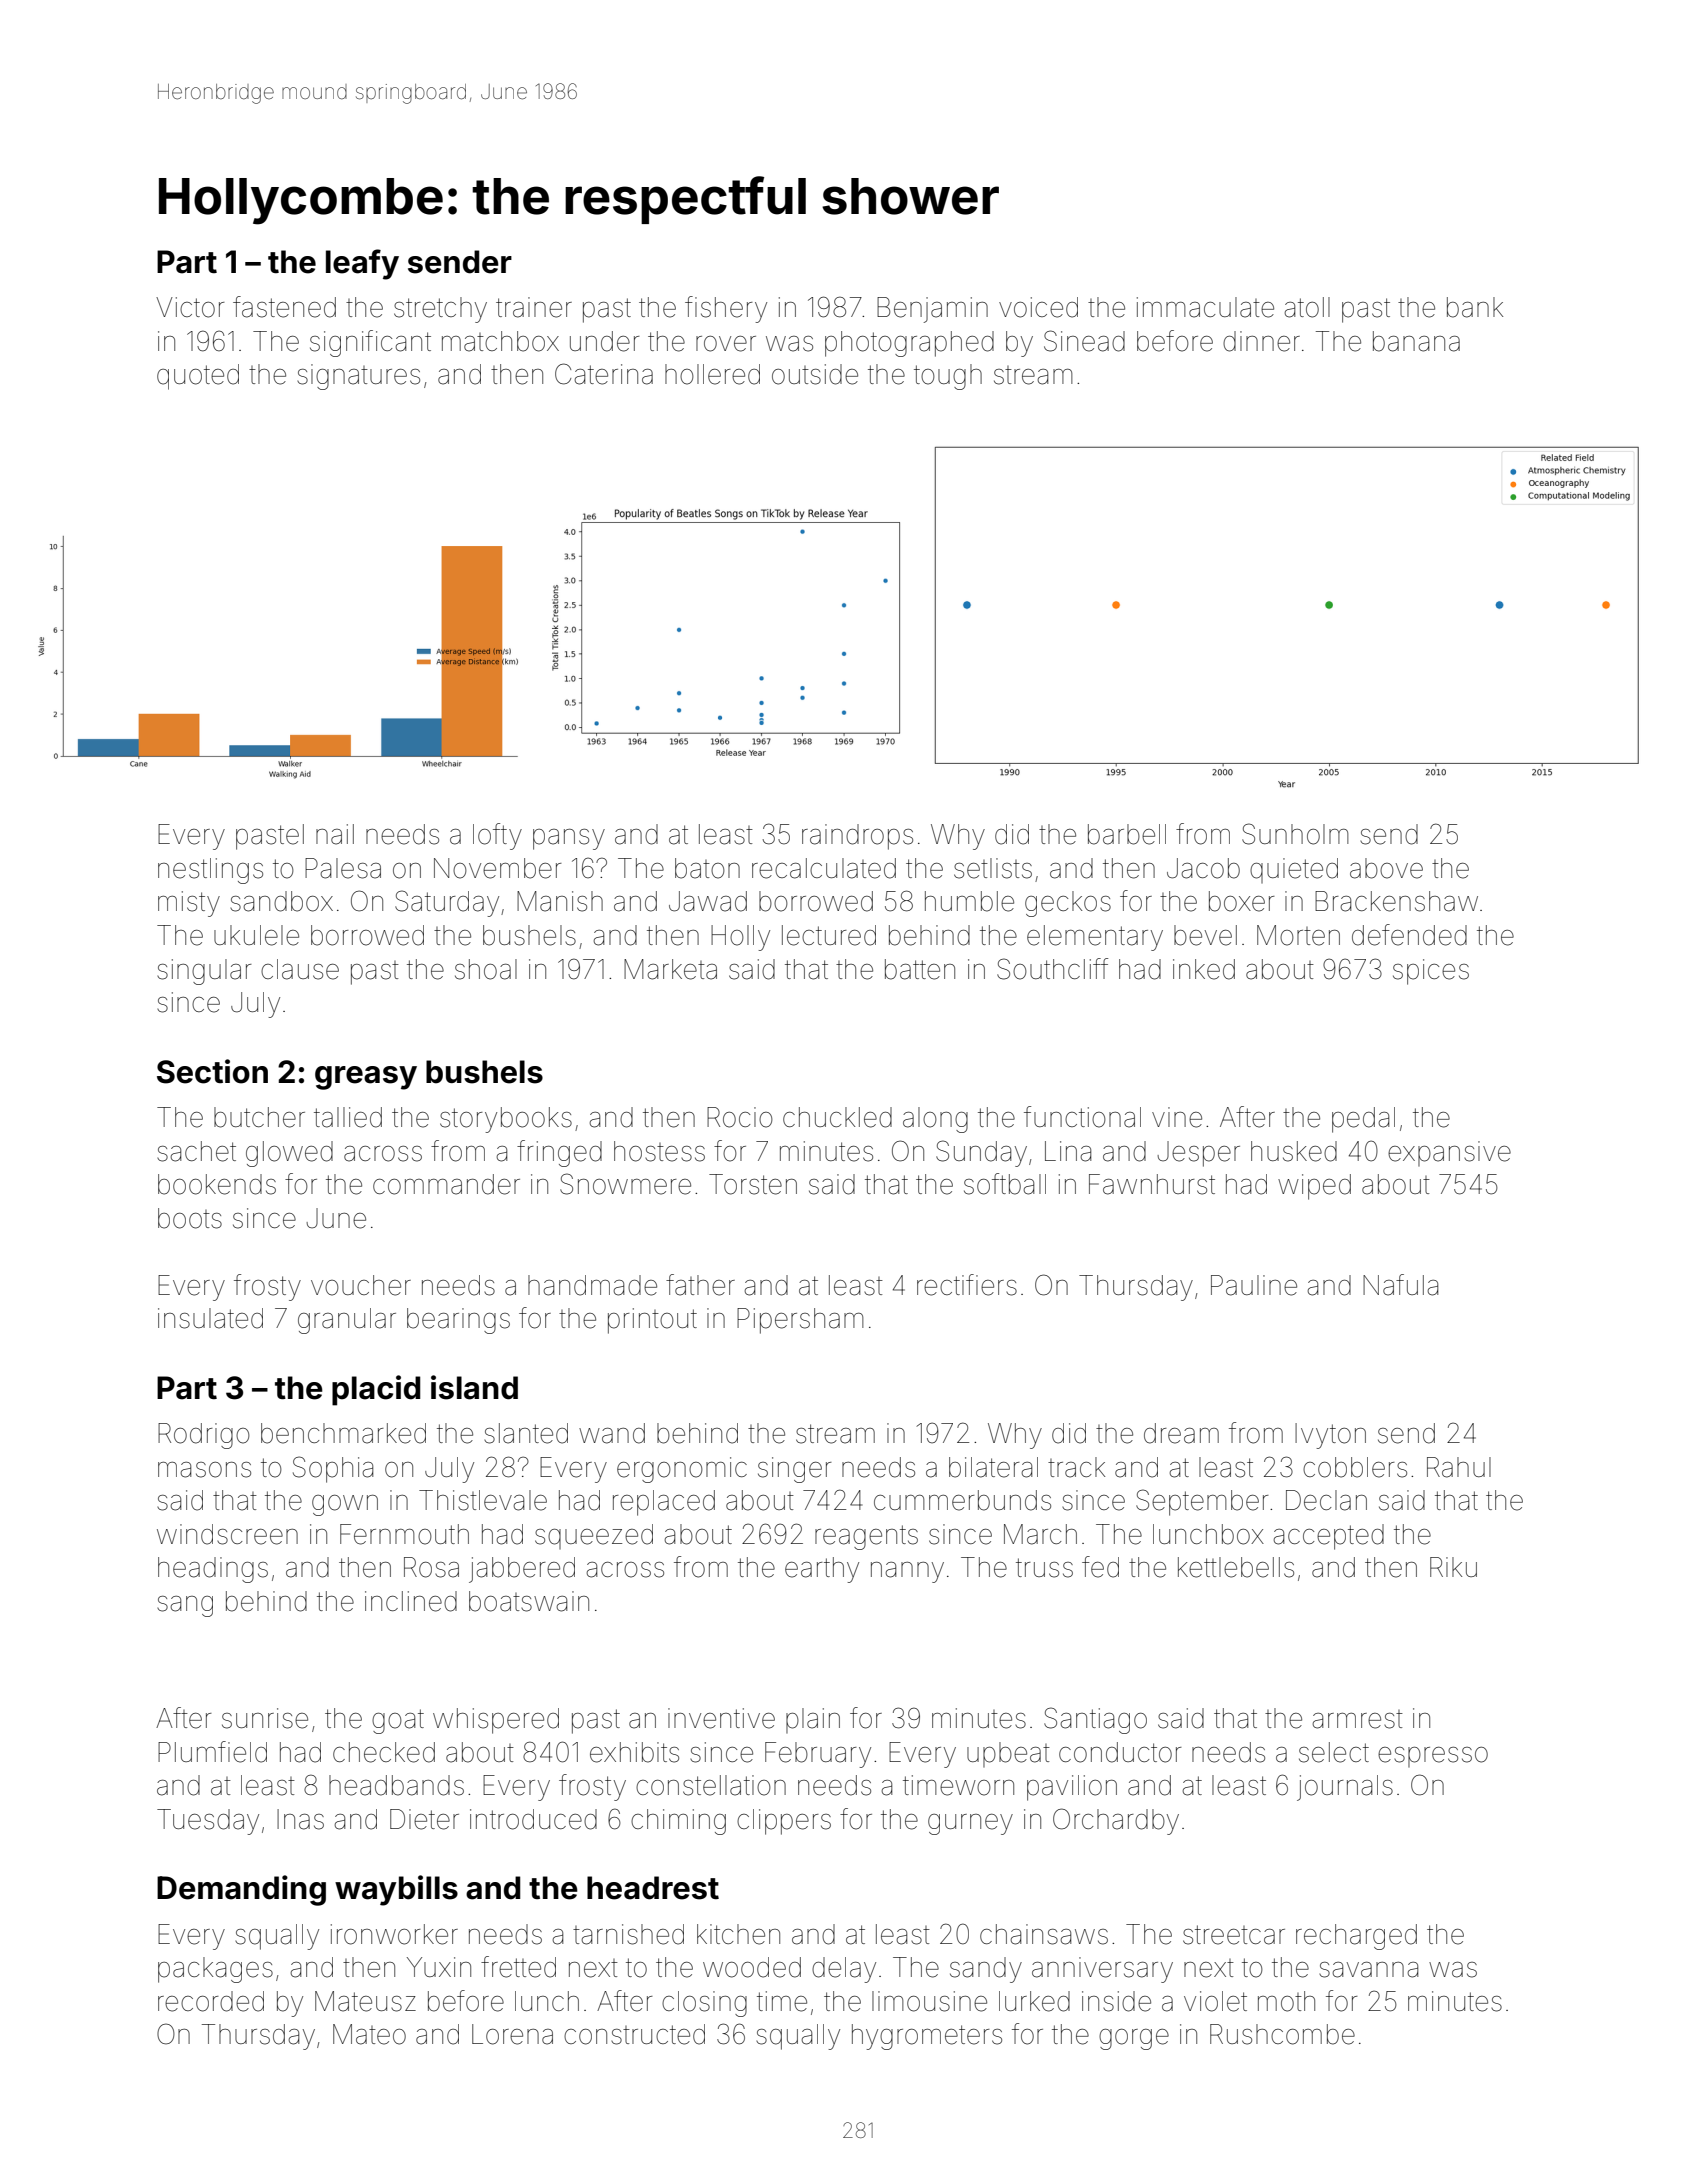 The width and height of the screenshot is (1683, 2178). I want to click on inked, so click(1204, 969).
